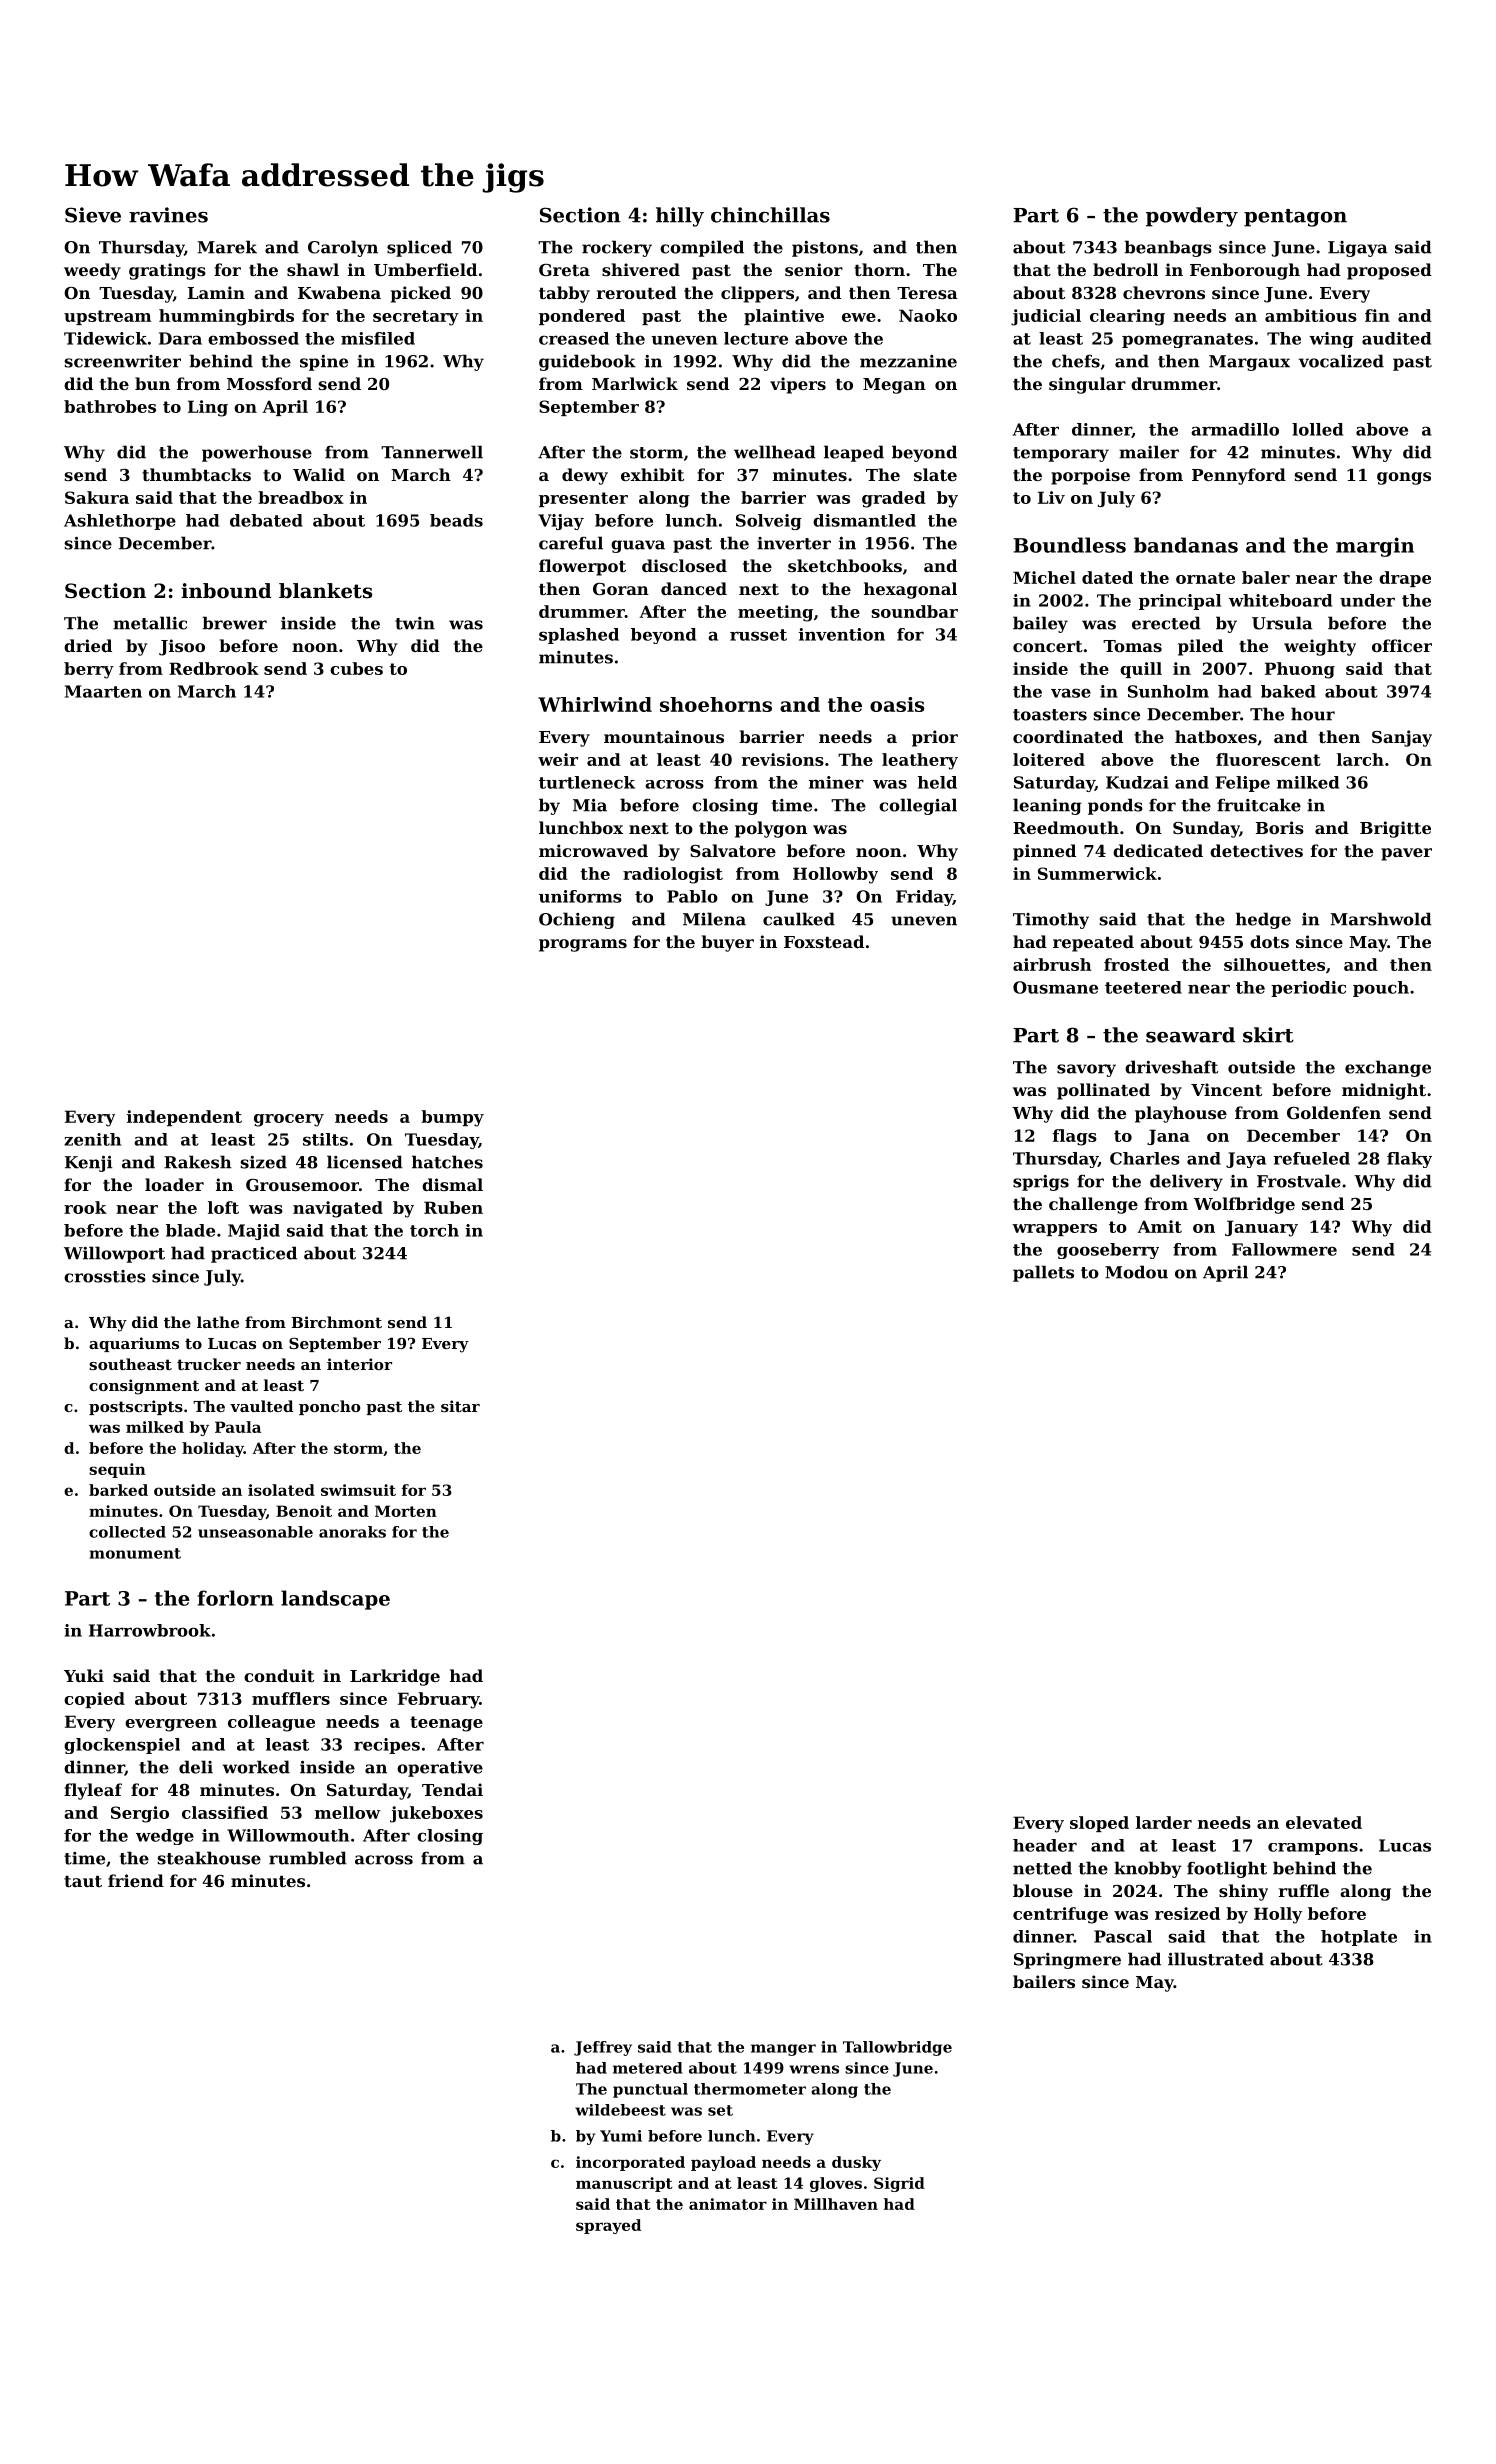 The width and height of the screenshot is (1496, 2464). I want to click on brewer, so click(234, 623).
